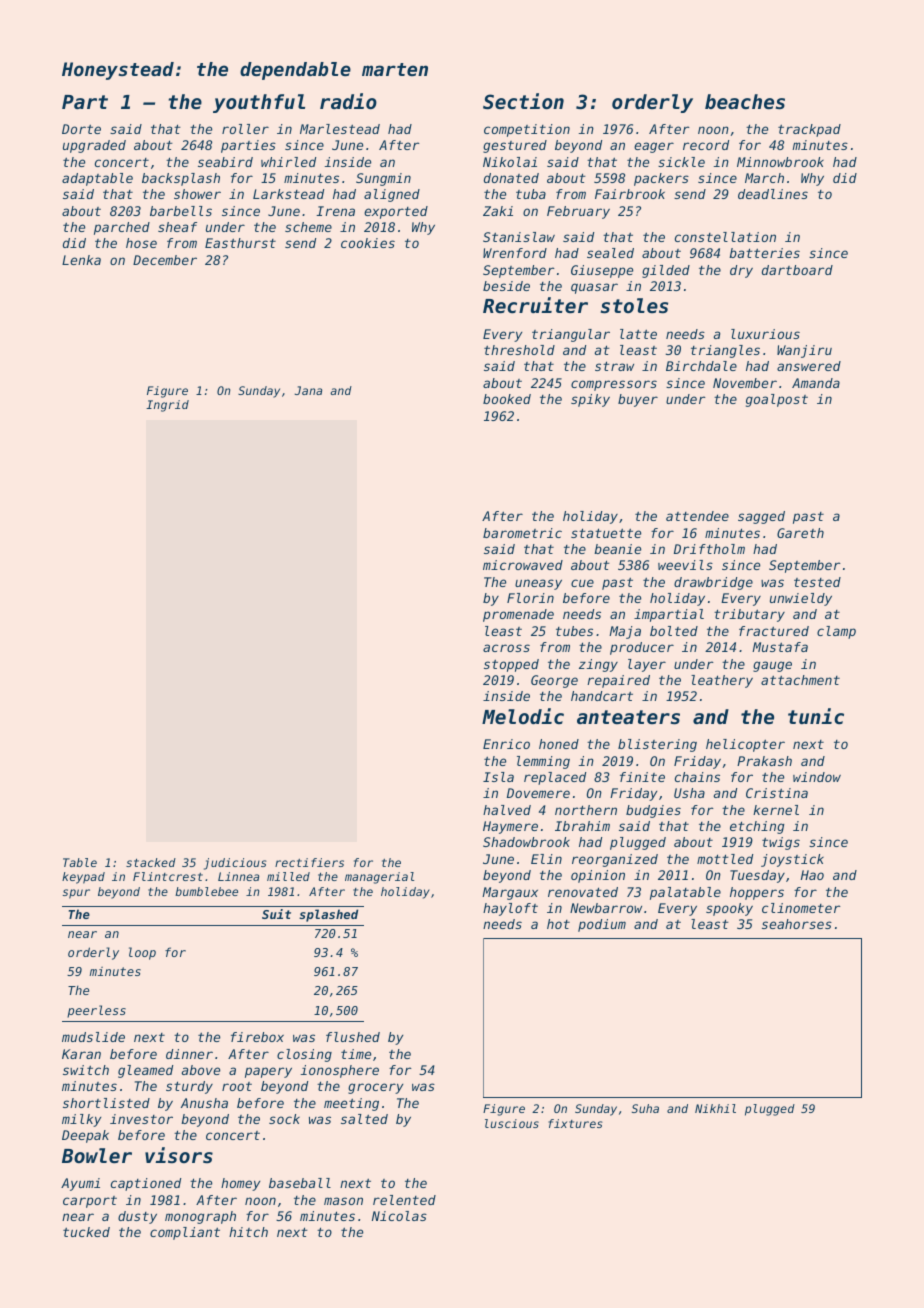 This page has height=1308, width=924. Describe the element at coordinates (235, 864) in the page. I see `judicious` at that location.
